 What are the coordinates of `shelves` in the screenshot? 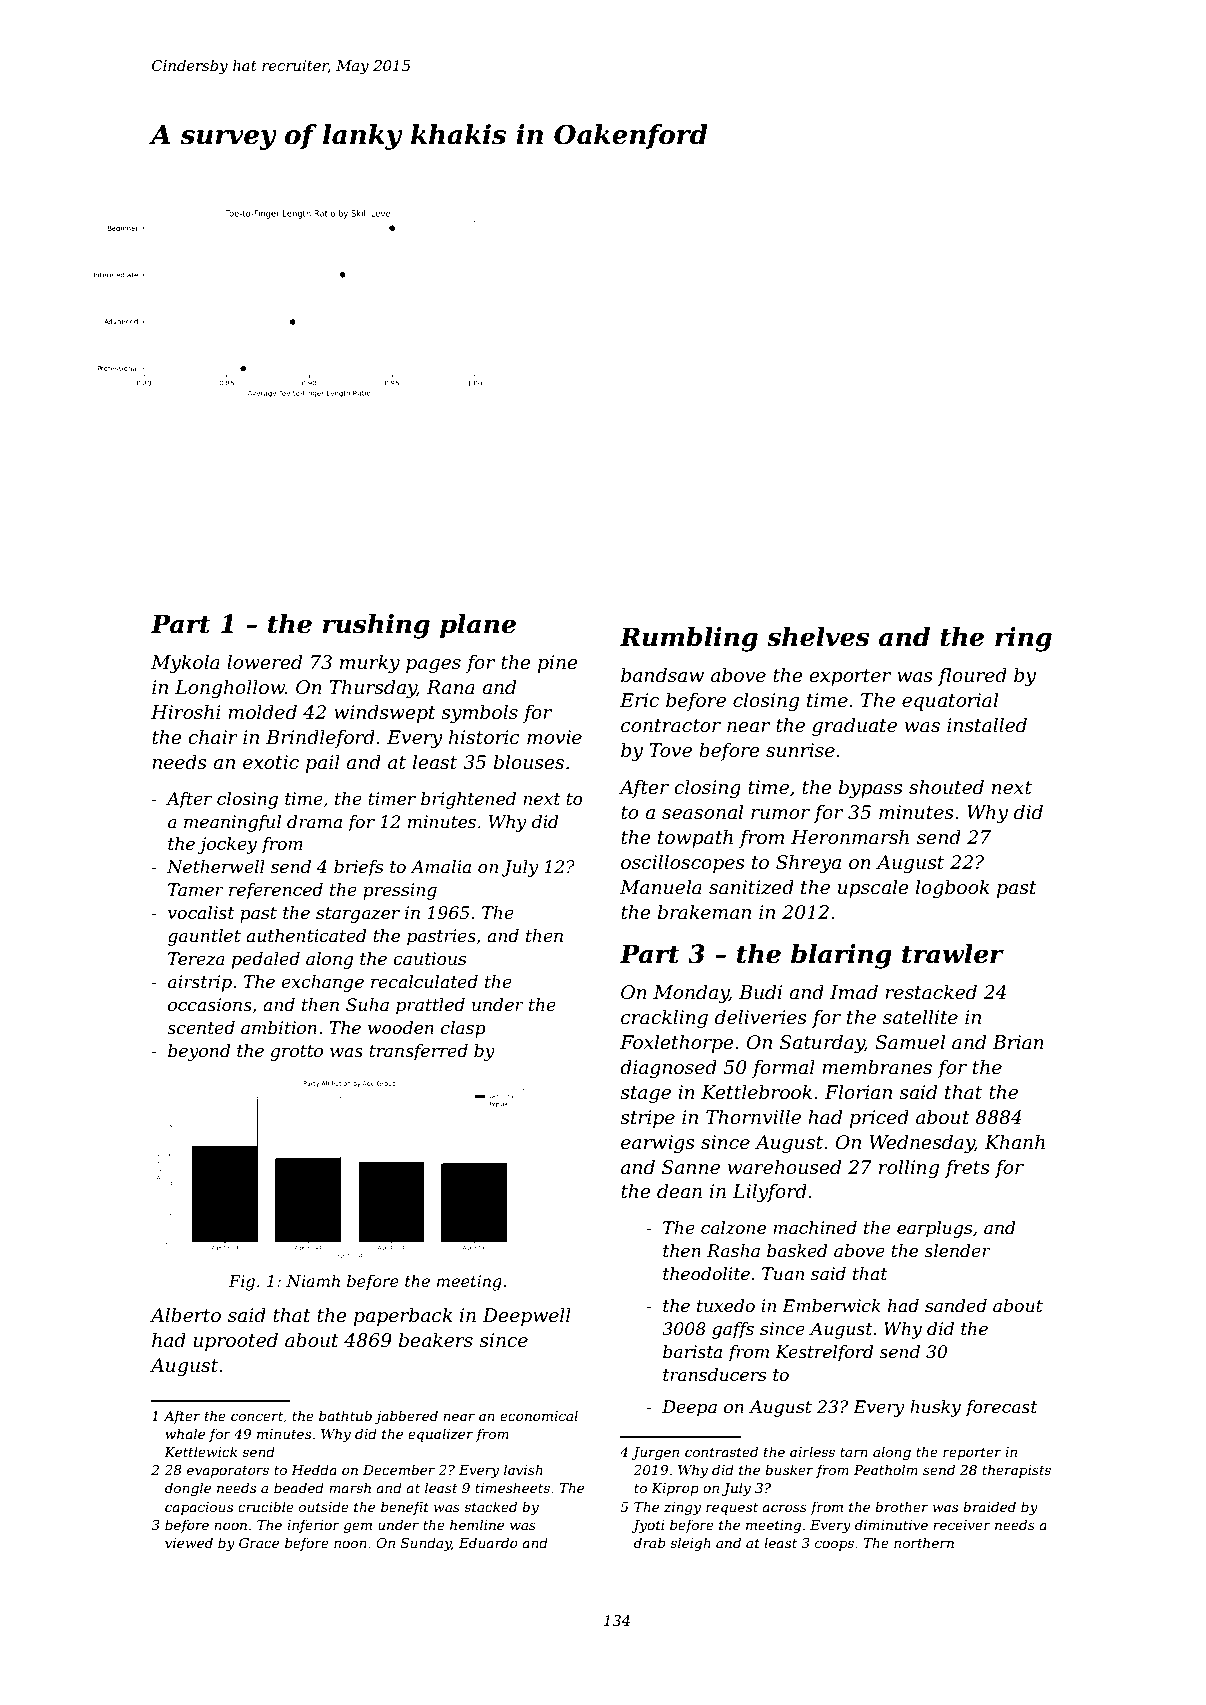 It's located at (818, 637).
